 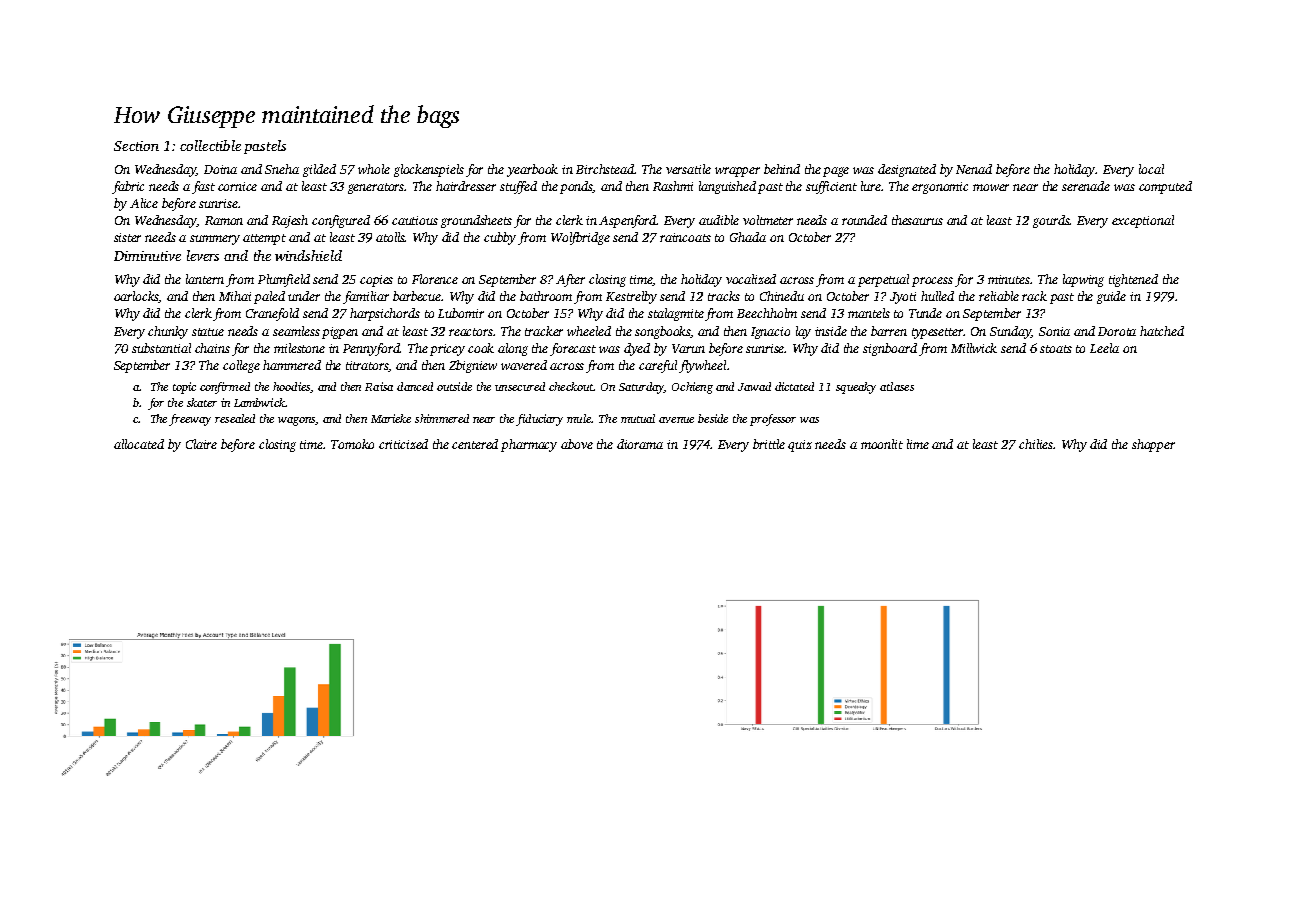 I want to click on Cranefold, so click(x=272, y=314).
